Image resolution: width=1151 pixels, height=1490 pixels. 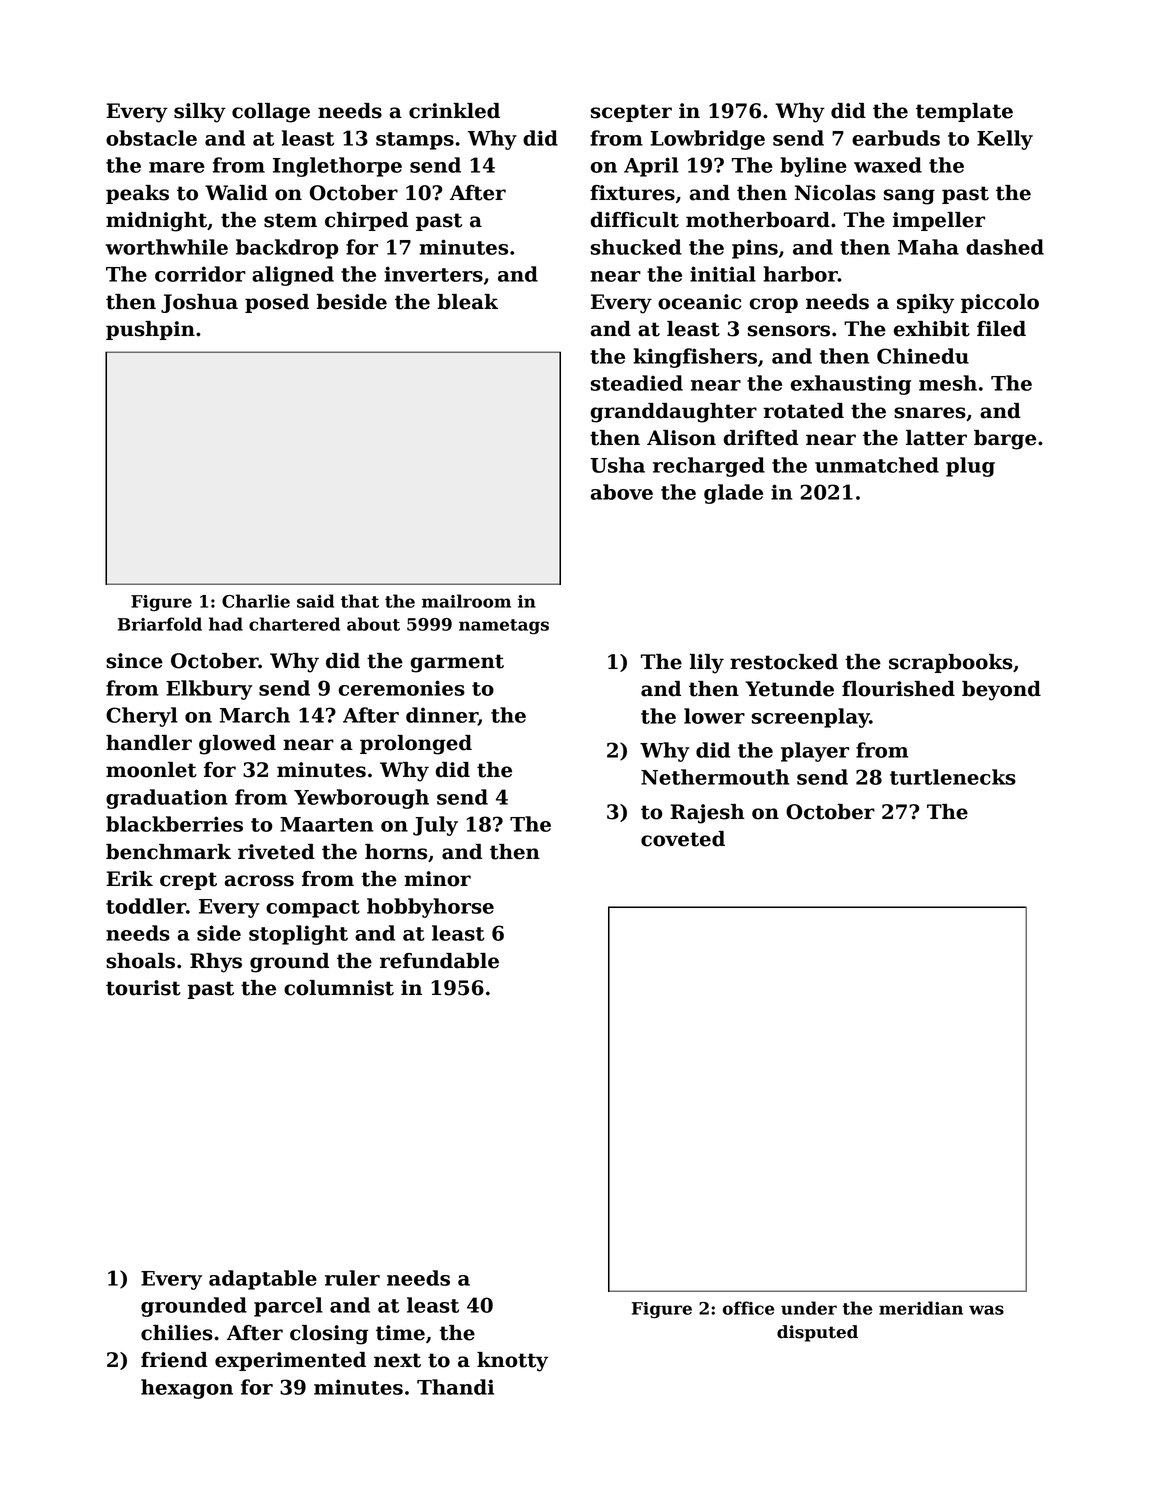 I want to click on spiky, so click(x=925, y=304).
